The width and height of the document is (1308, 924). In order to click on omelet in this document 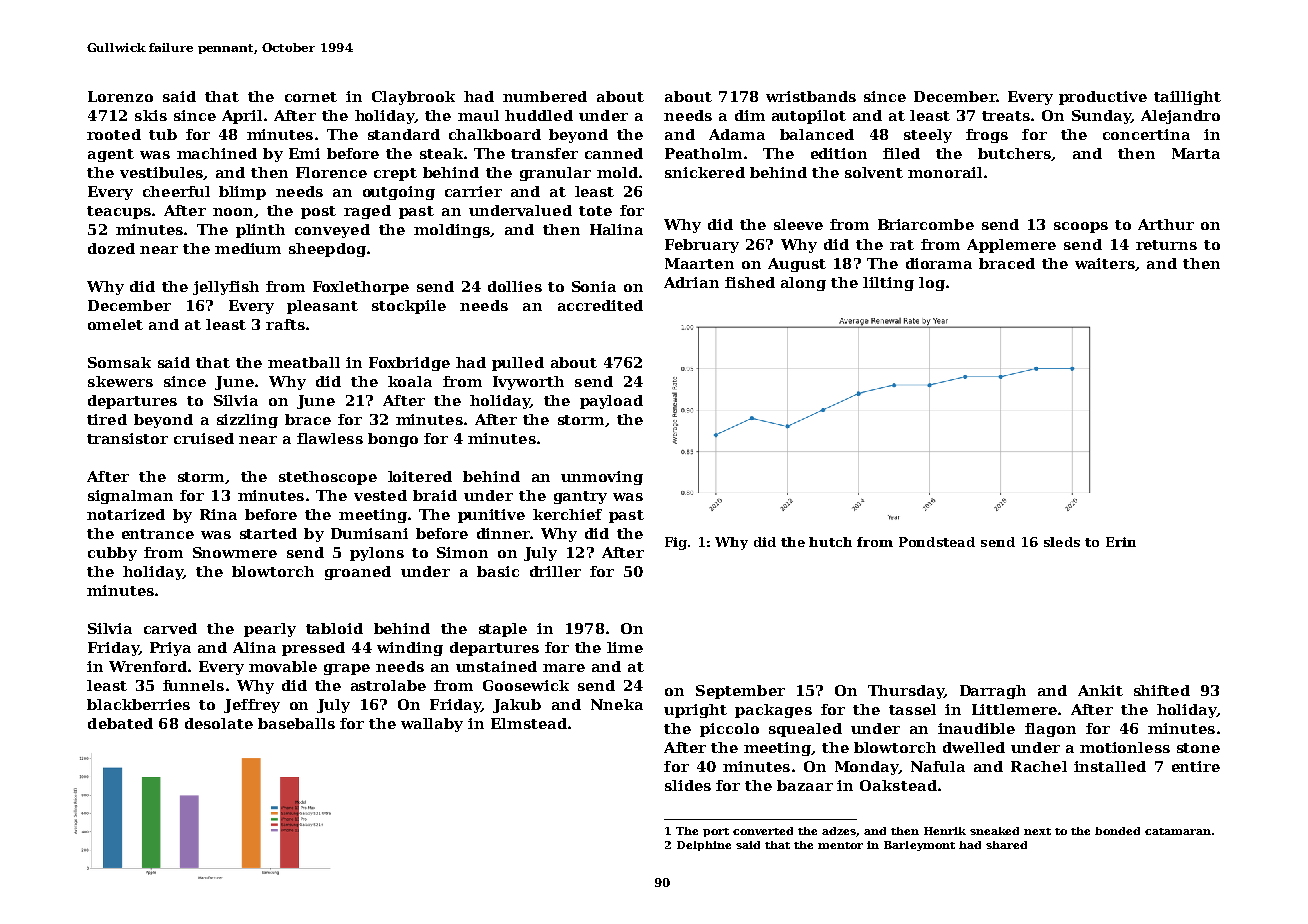, I will do `click(115, 324)`.
